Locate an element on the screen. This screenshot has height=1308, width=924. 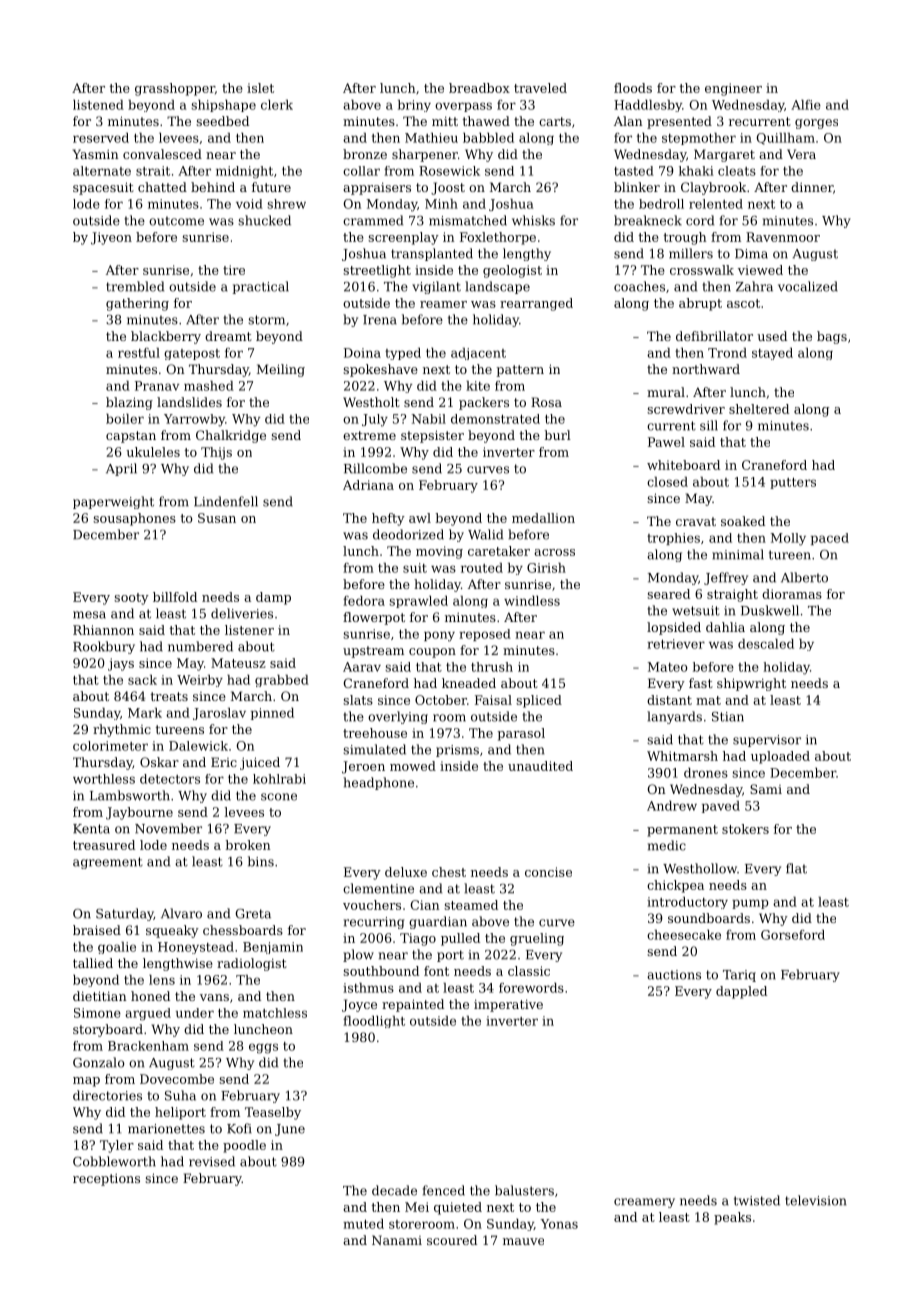
Jaroslav is located at coordinates (219, 714).
